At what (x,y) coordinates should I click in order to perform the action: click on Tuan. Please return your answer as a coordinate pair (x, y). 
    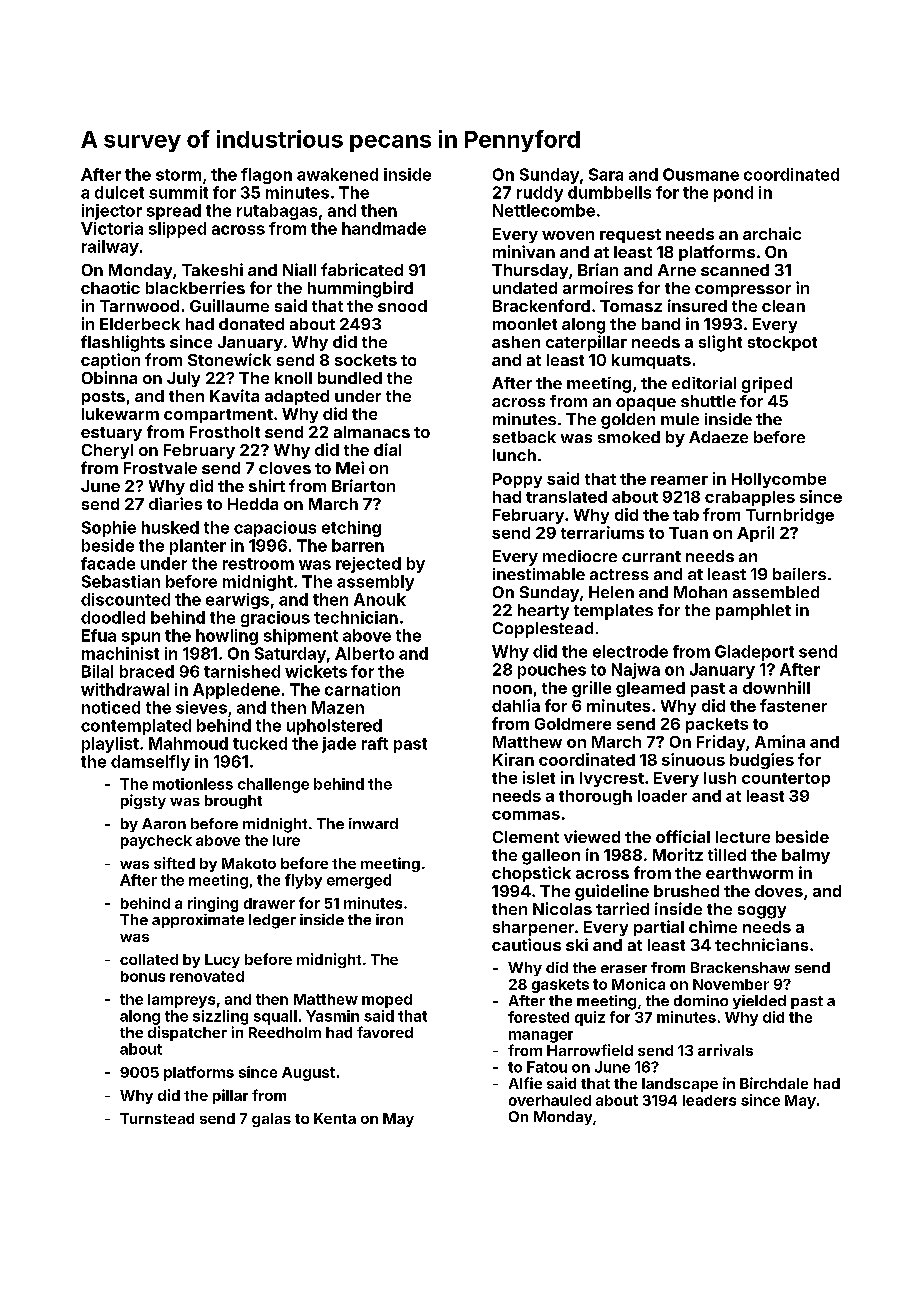
    Looking at the image, I should click on (688, 533).
